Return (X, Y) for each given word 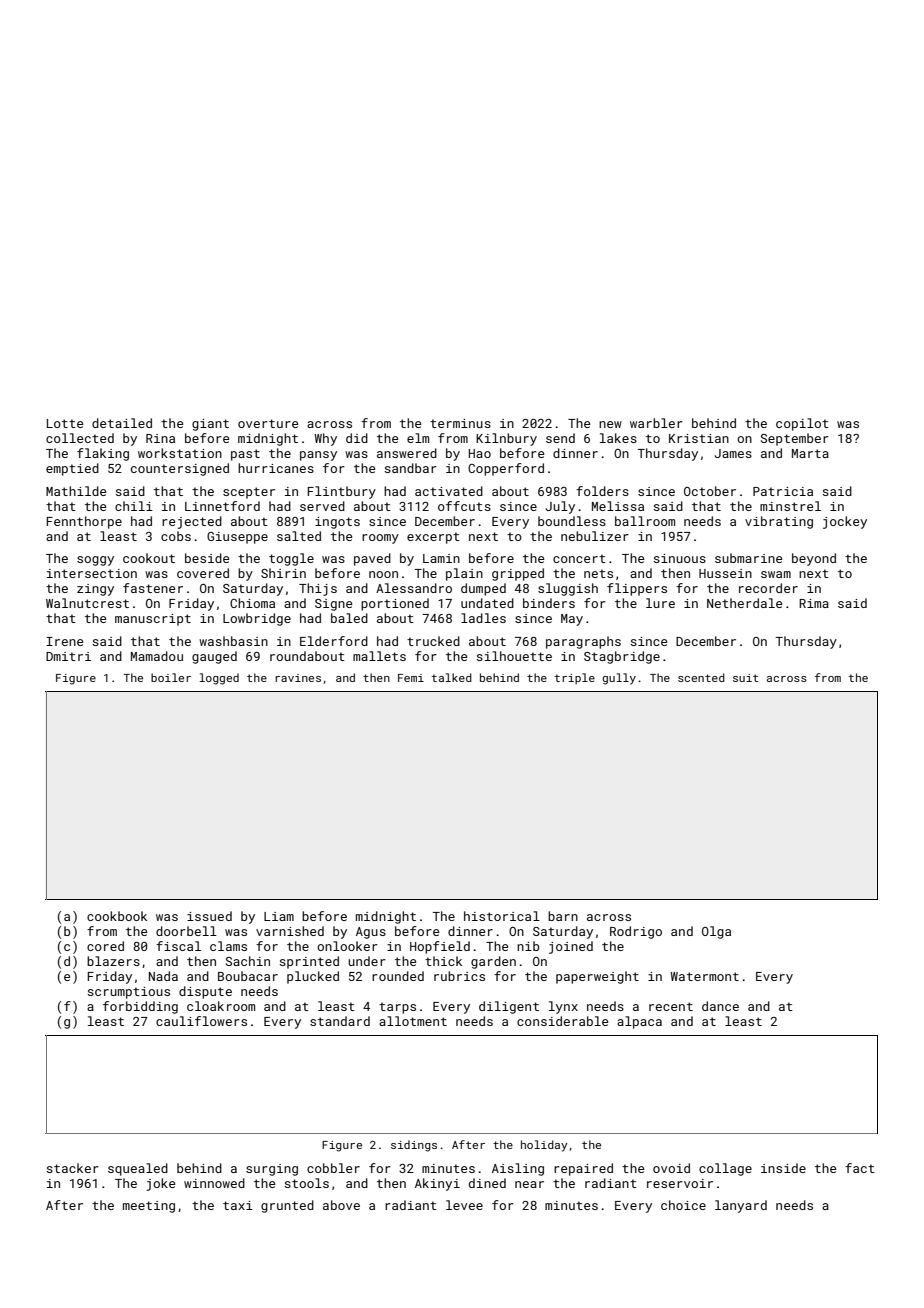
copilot (802, 424)
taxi (238, 1205)
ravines (298, 678)
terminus (460, 423)
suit (745, 678)
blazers (113, 961)
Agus (371, 933)
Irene (64, 641)
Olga (716, 932)
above (341, 1205)
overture (268, 423)
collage (725, 1169)
